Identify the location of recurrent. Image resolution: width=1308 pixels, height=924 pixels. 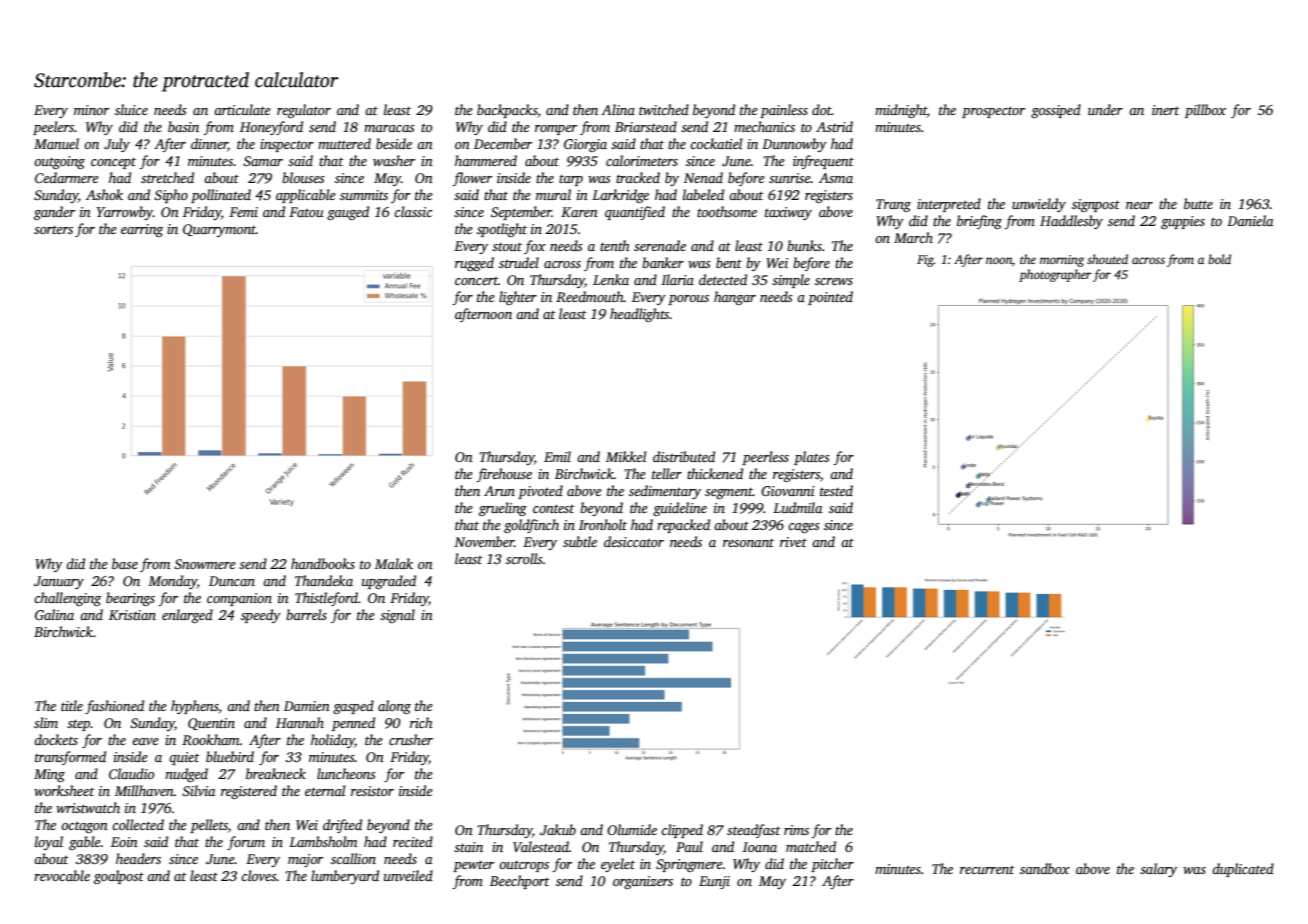
(987, 870).
